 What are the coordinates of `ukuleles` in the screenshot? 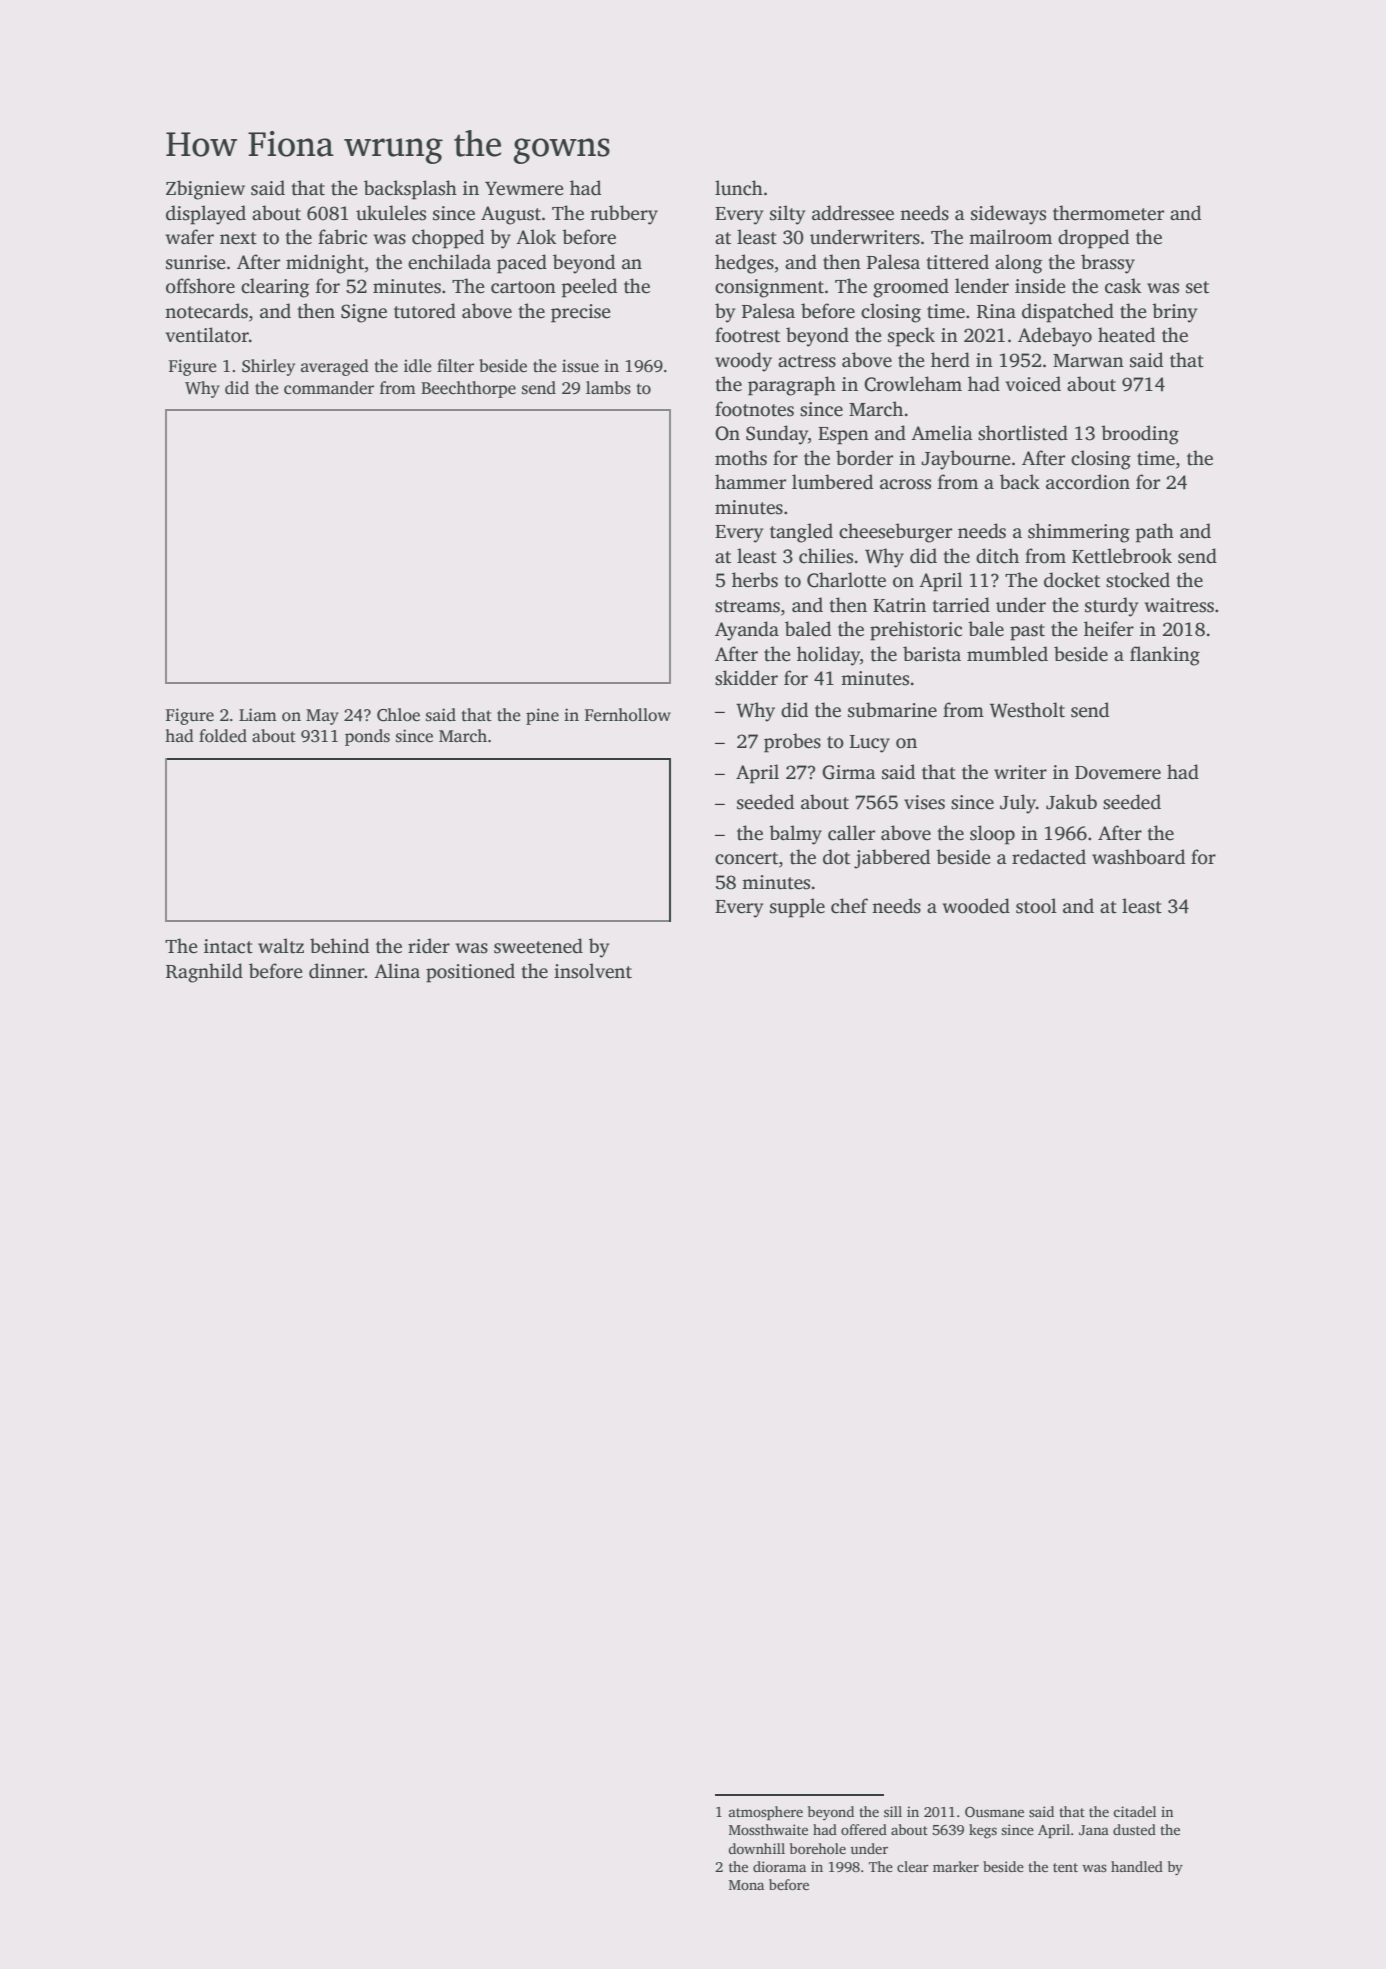 It's located at (391, 213).
